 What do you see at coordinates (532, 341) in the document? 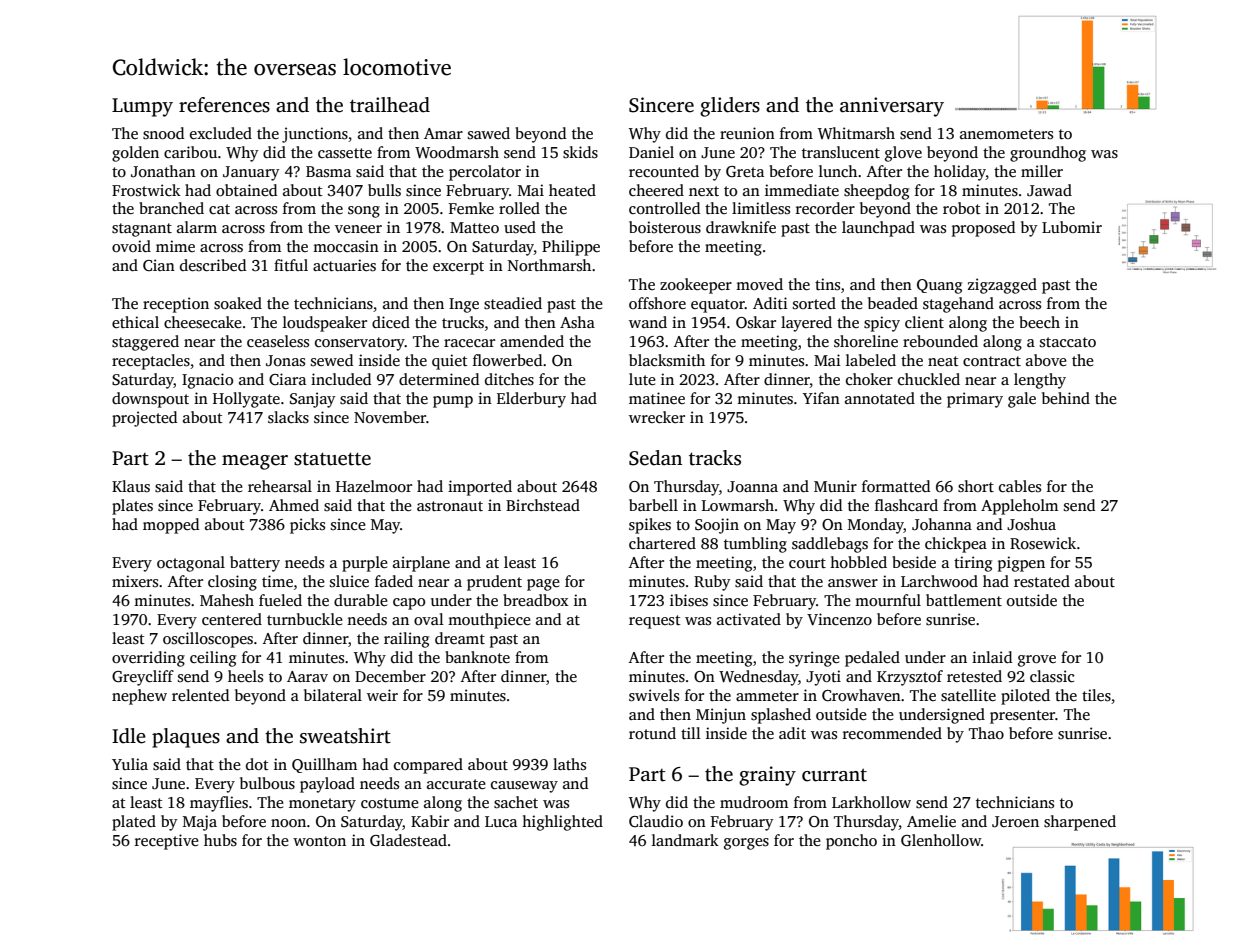
I see `amended` at bounding box center [532, 341].
